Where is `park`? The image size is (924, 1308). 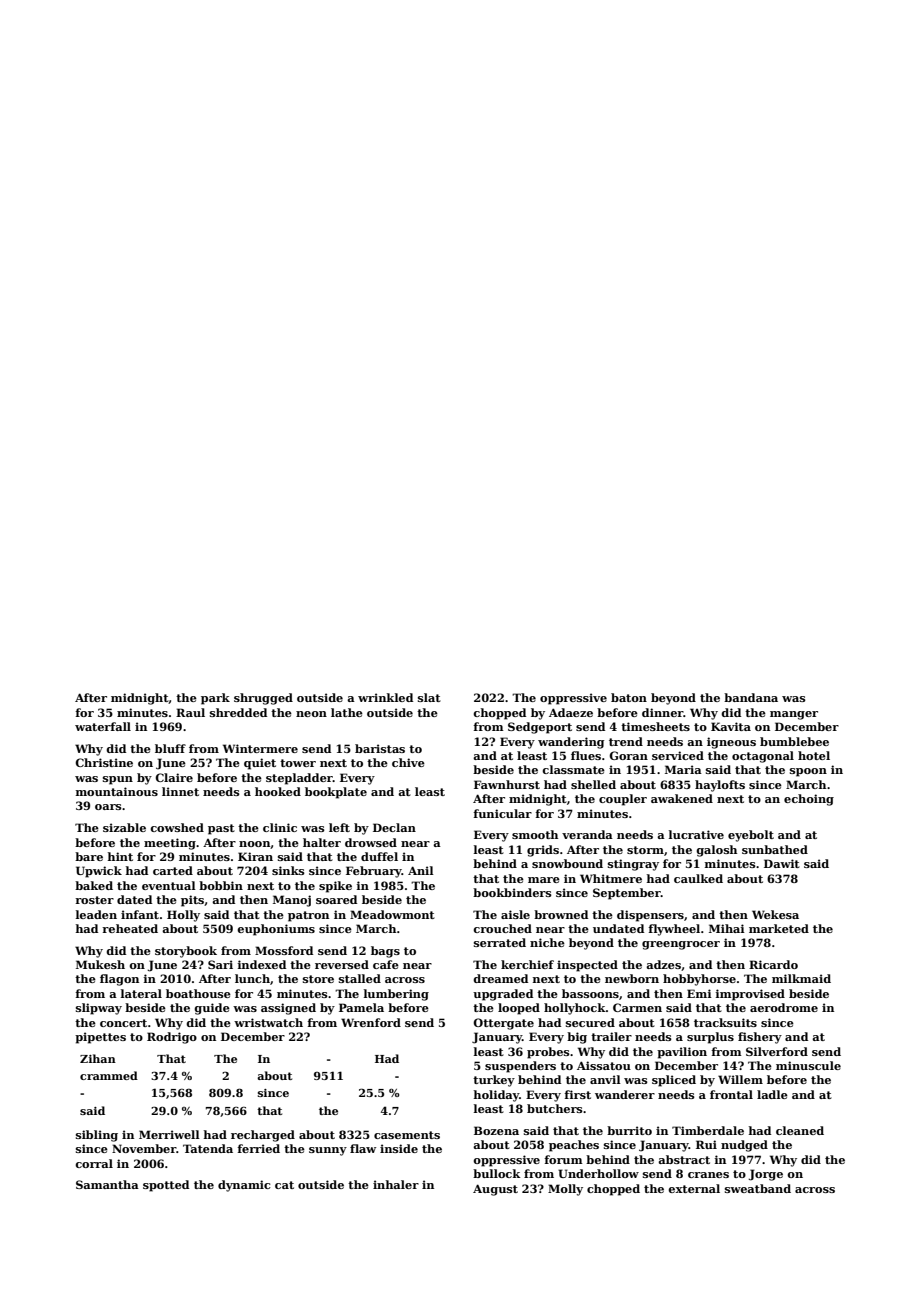 park is located at coordinates (215, 699).
